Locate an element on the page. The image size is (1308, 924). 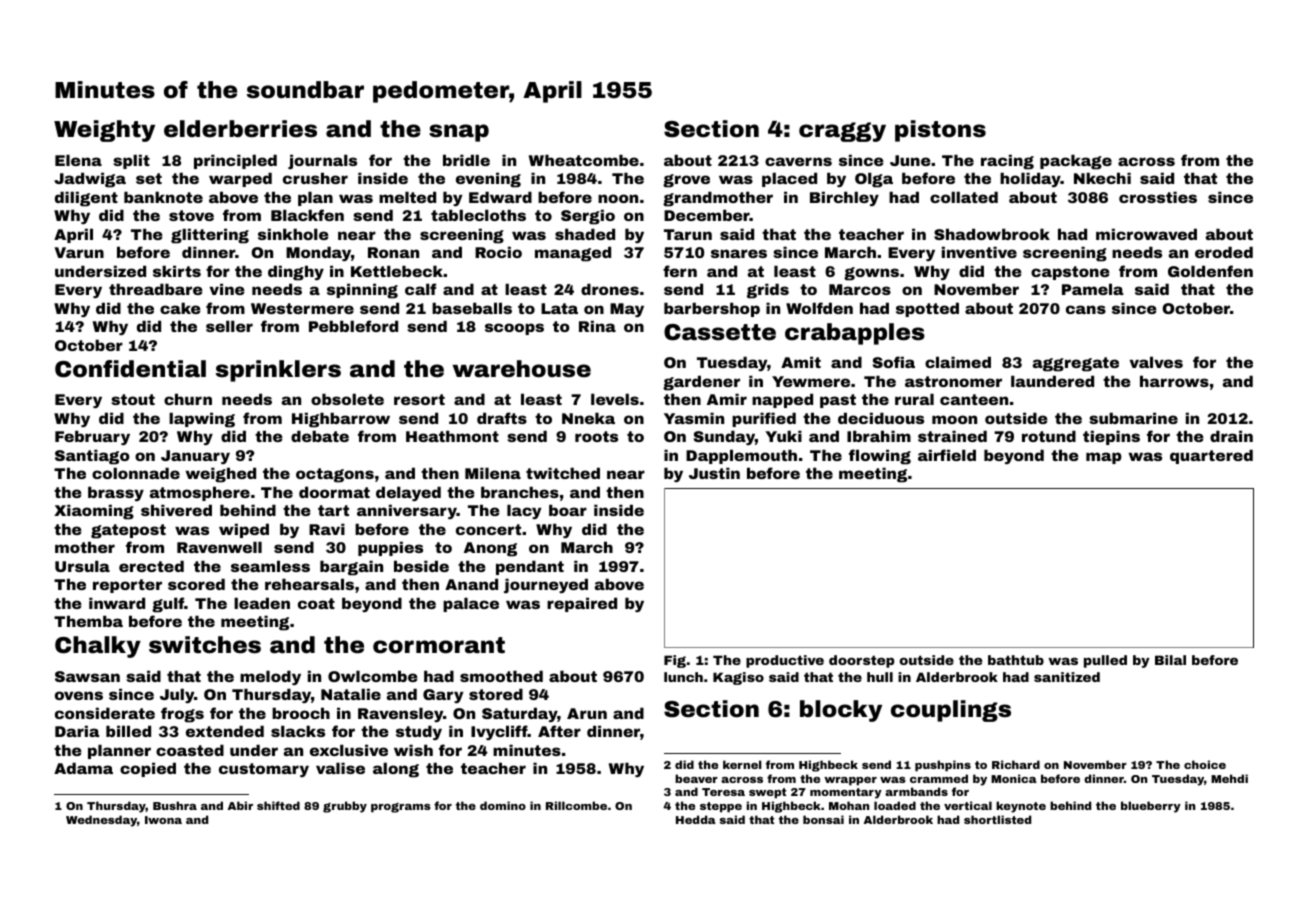
elderberries is located at coordinates (240, 129).
